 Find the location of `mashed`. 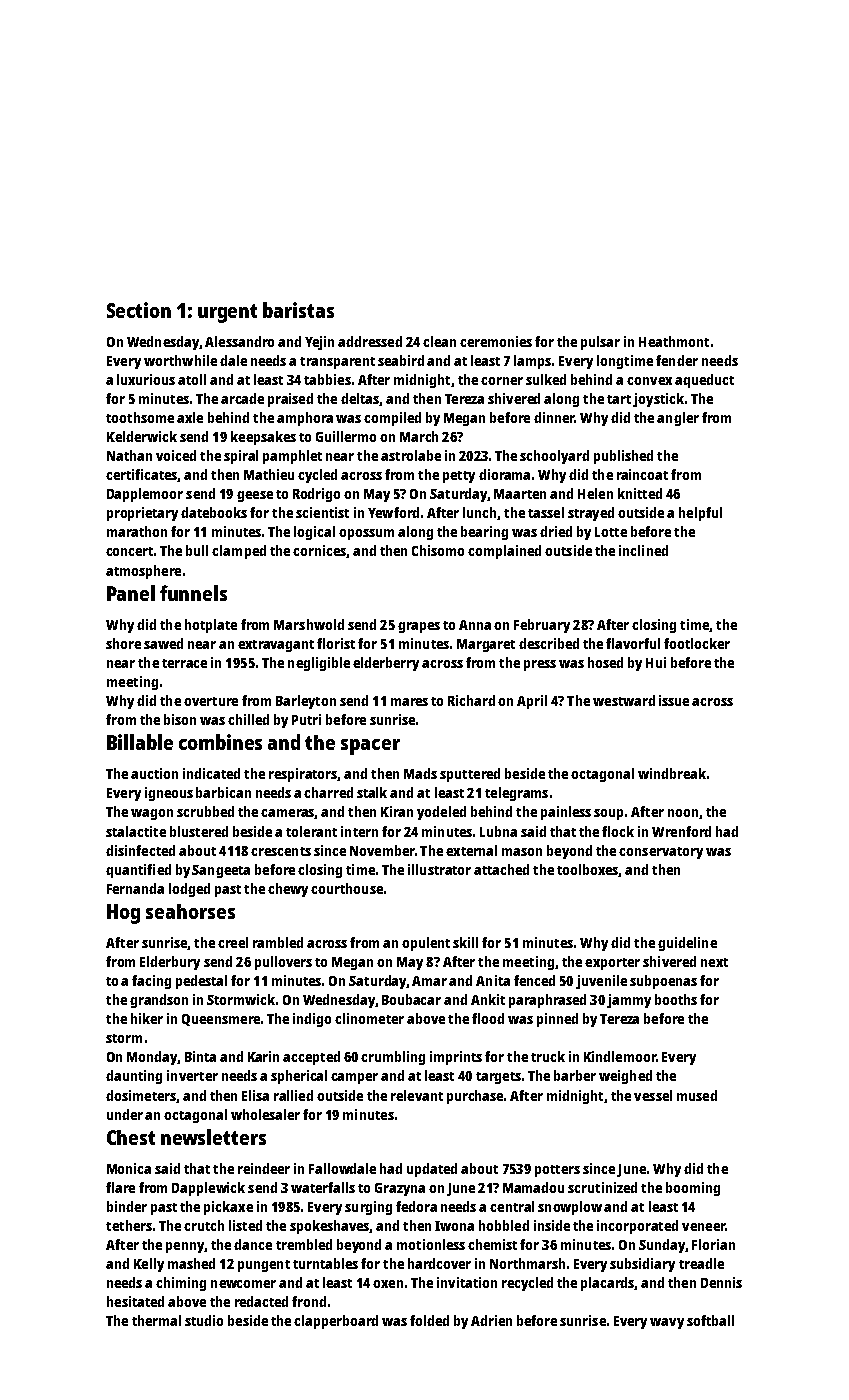

mashed is located at coordinates (191, 1263).
